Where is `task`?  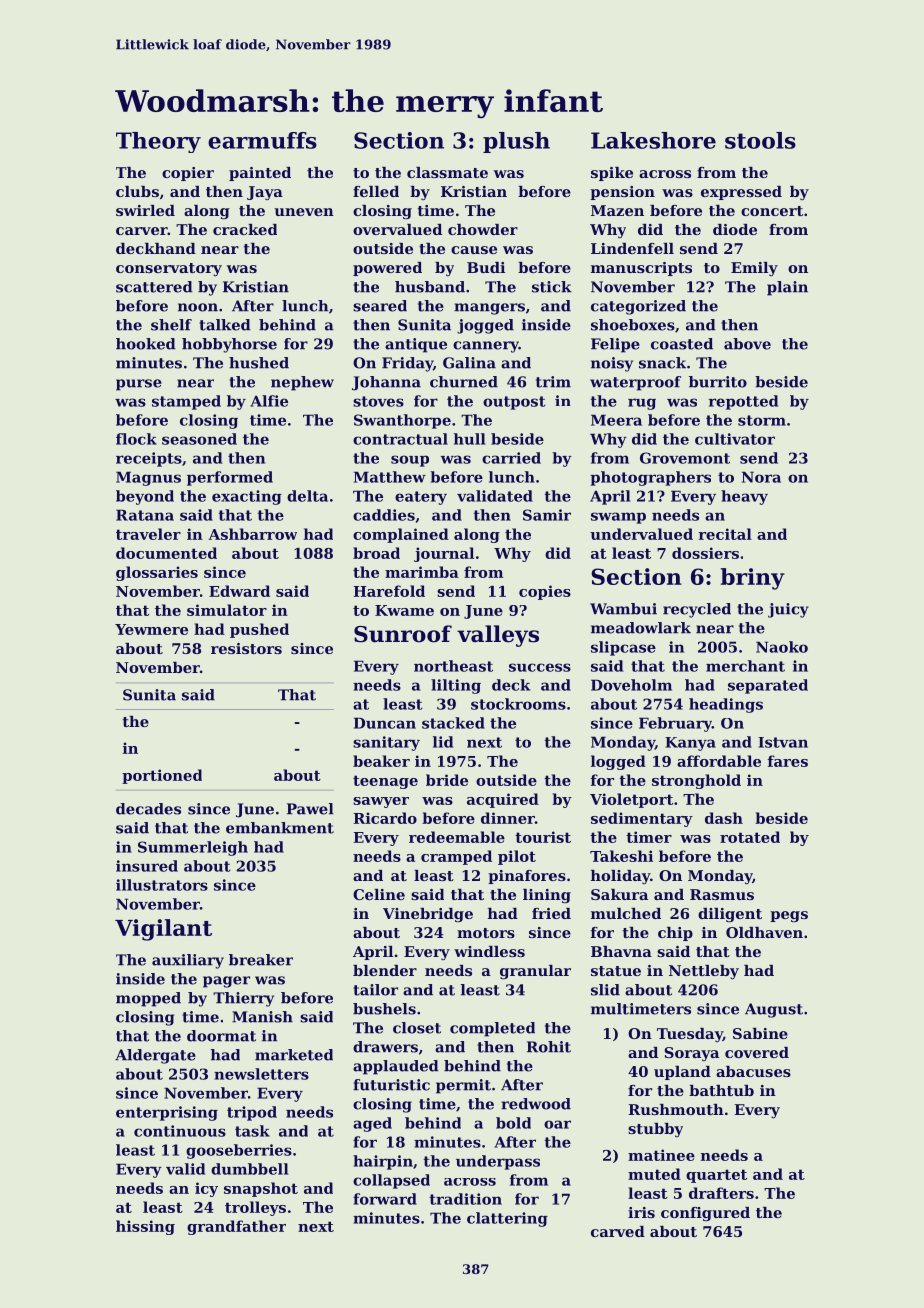 task is located at coordinates (252, 1131).
